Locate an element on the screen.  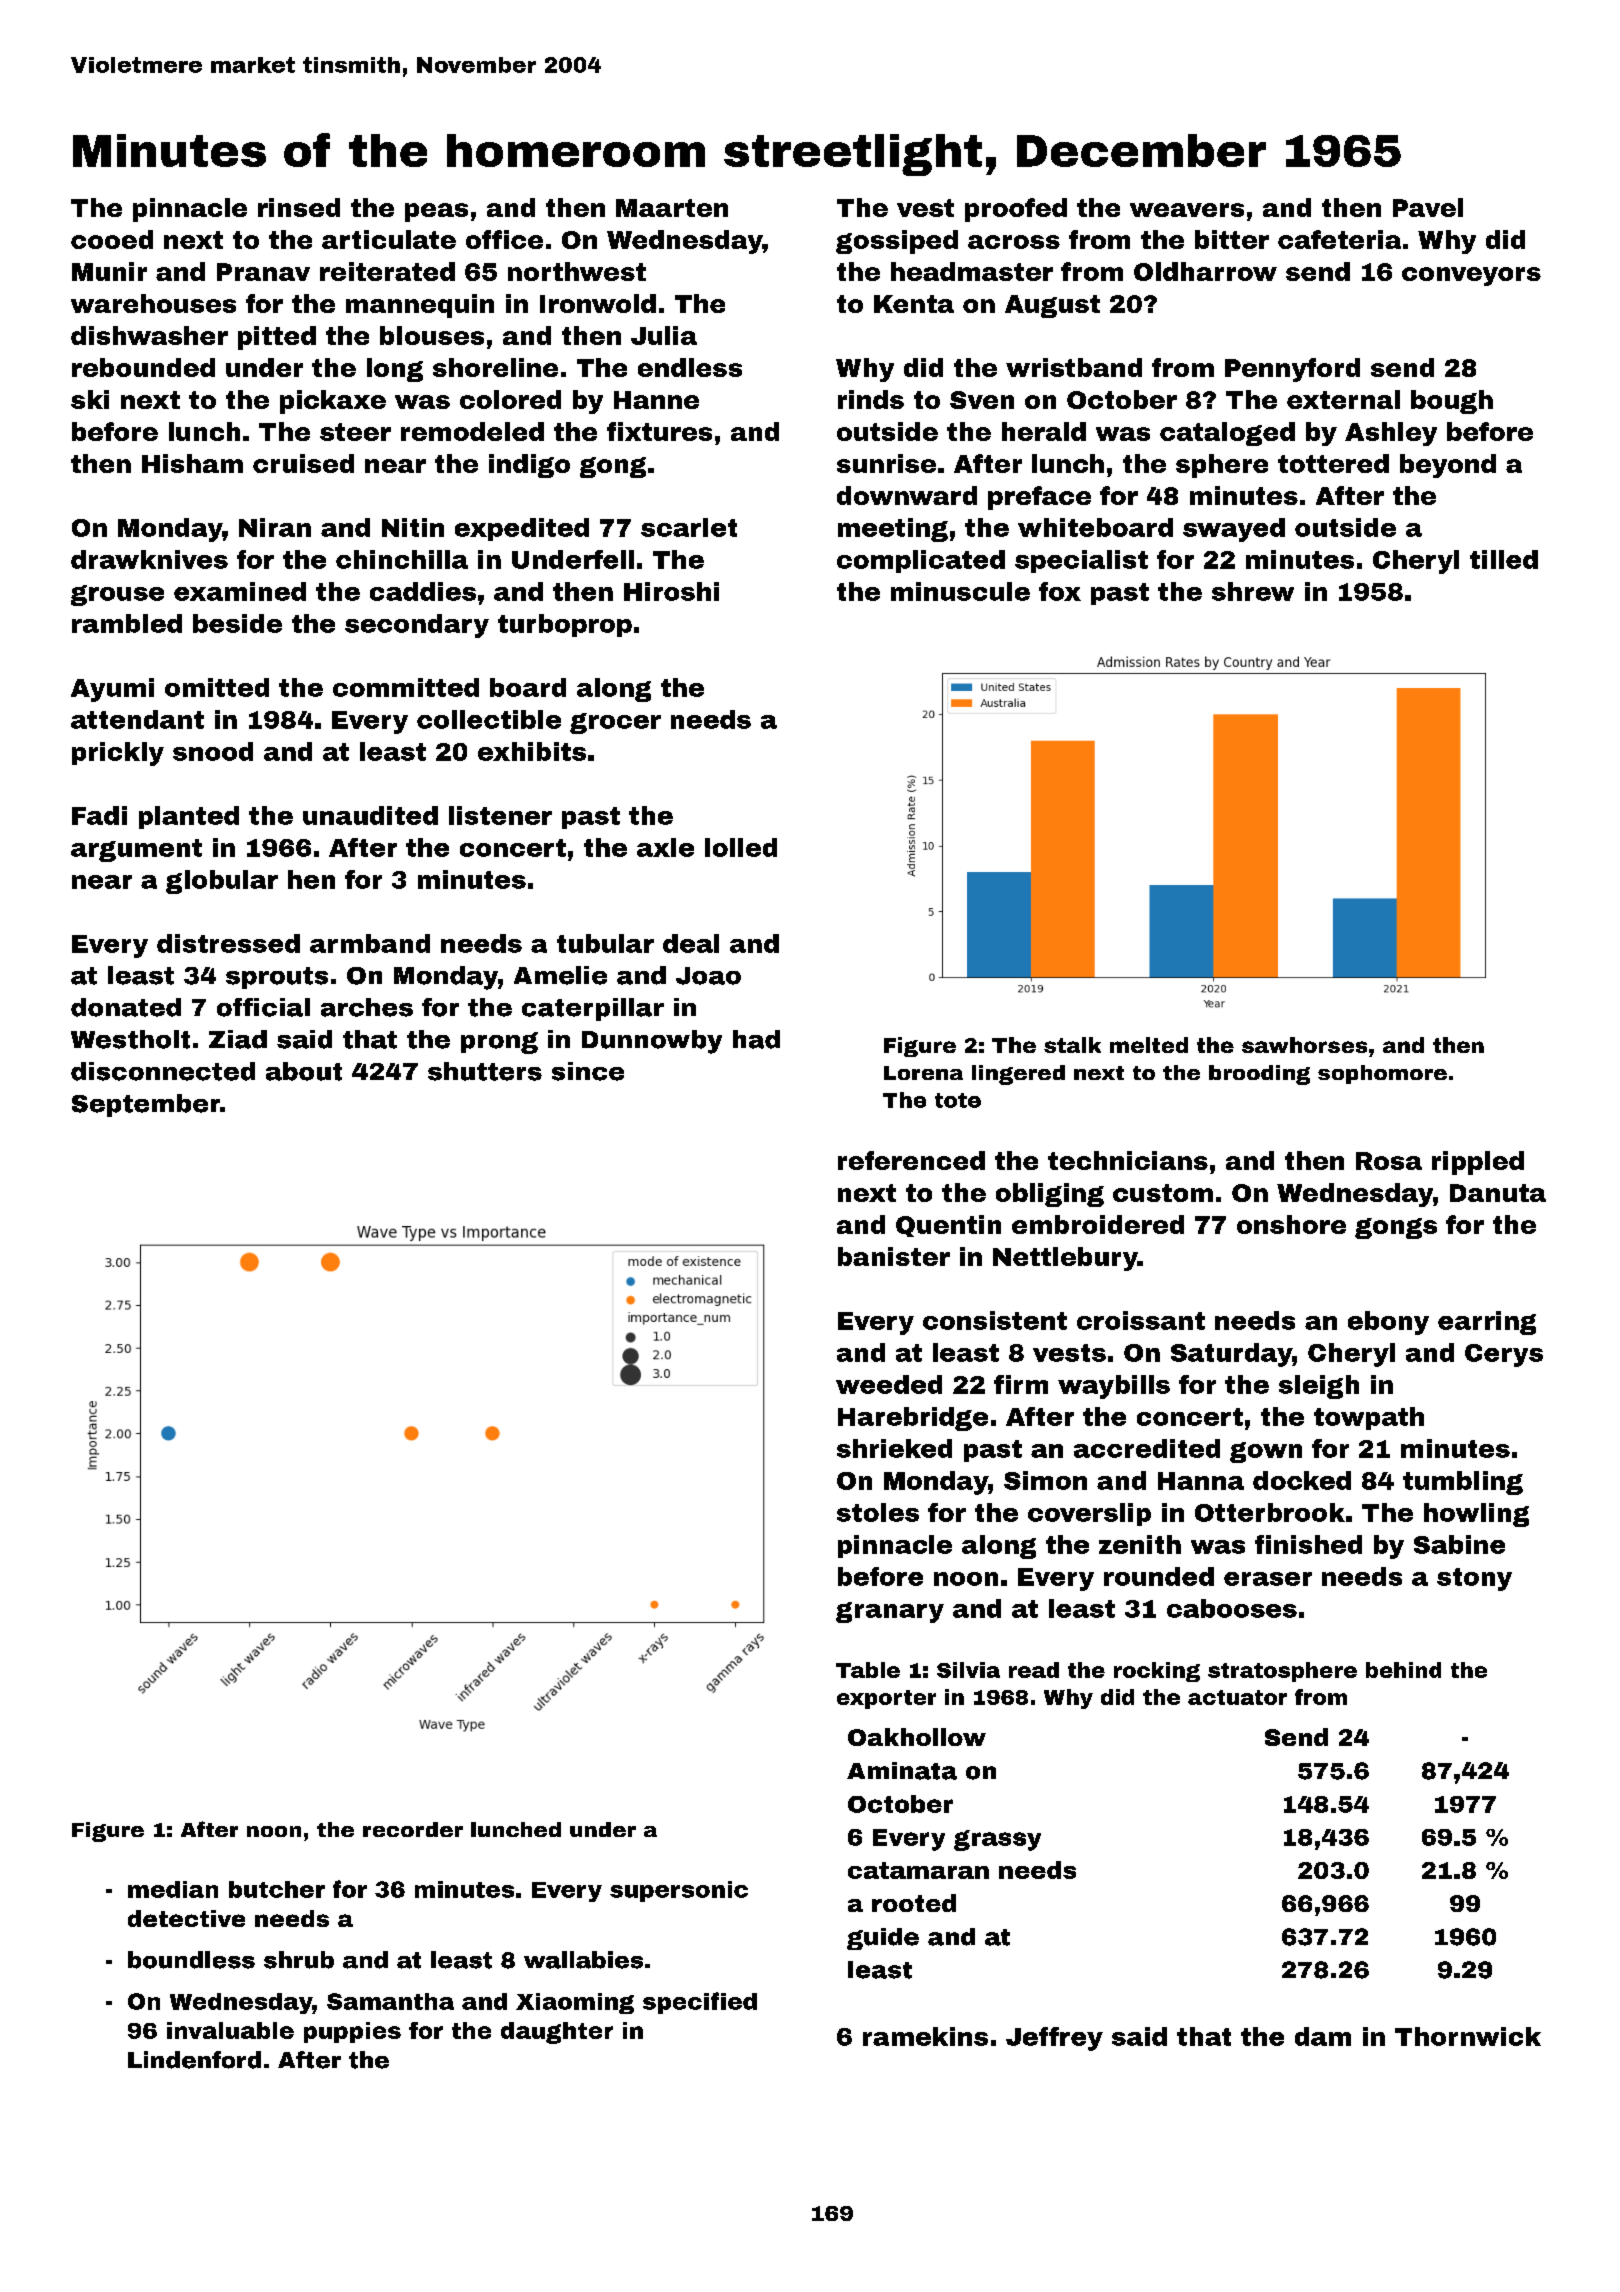
proofed is located at coordinates (1016, 210).
